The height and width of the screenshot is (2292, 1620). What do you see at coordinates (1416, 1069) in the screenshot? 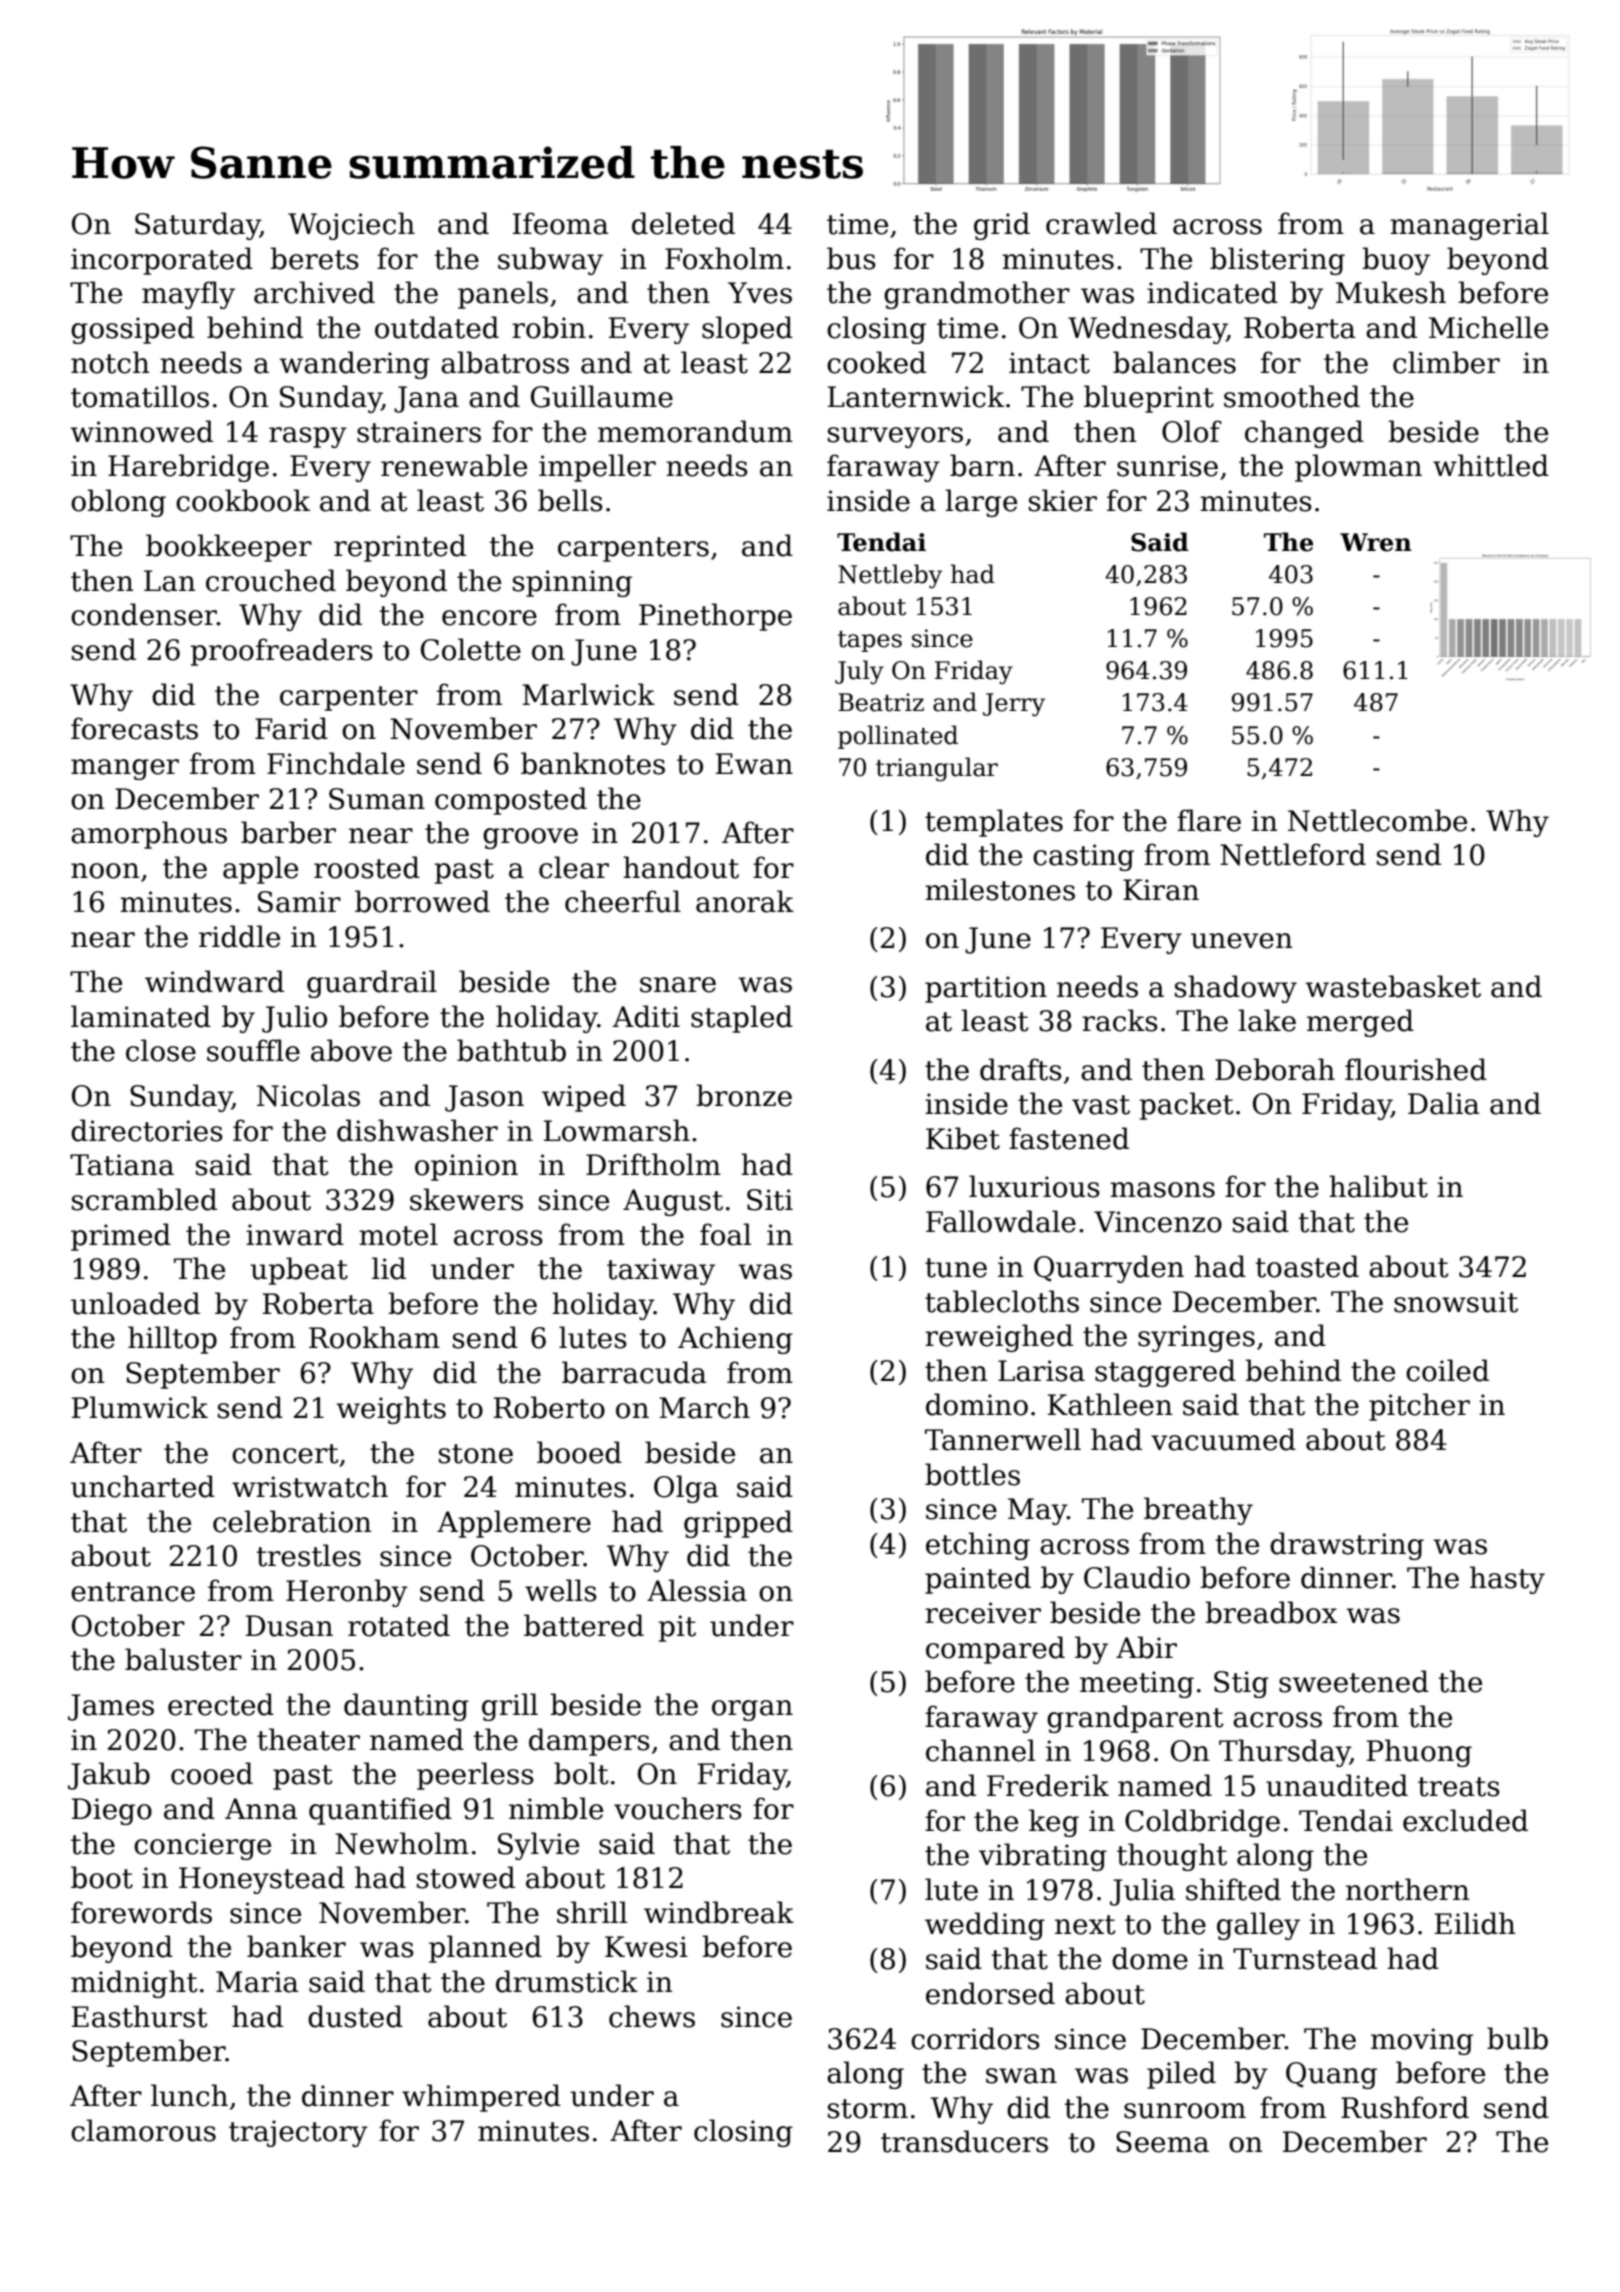
I see `flourished` at bounding box center [1416, 1069].
